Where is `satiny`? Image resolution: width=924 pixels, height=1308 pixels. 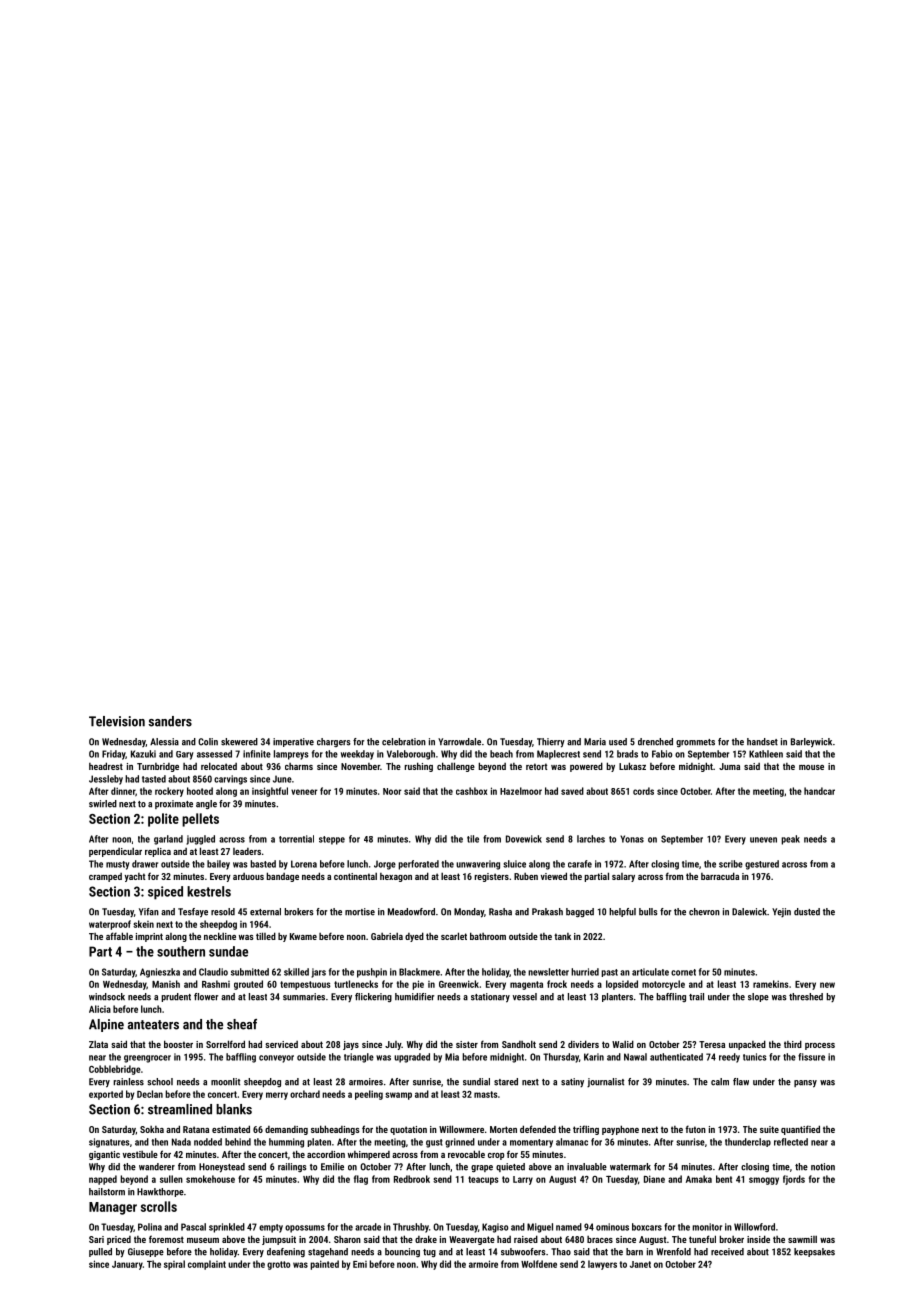 satiny is located at coordinates (572, 1082).
